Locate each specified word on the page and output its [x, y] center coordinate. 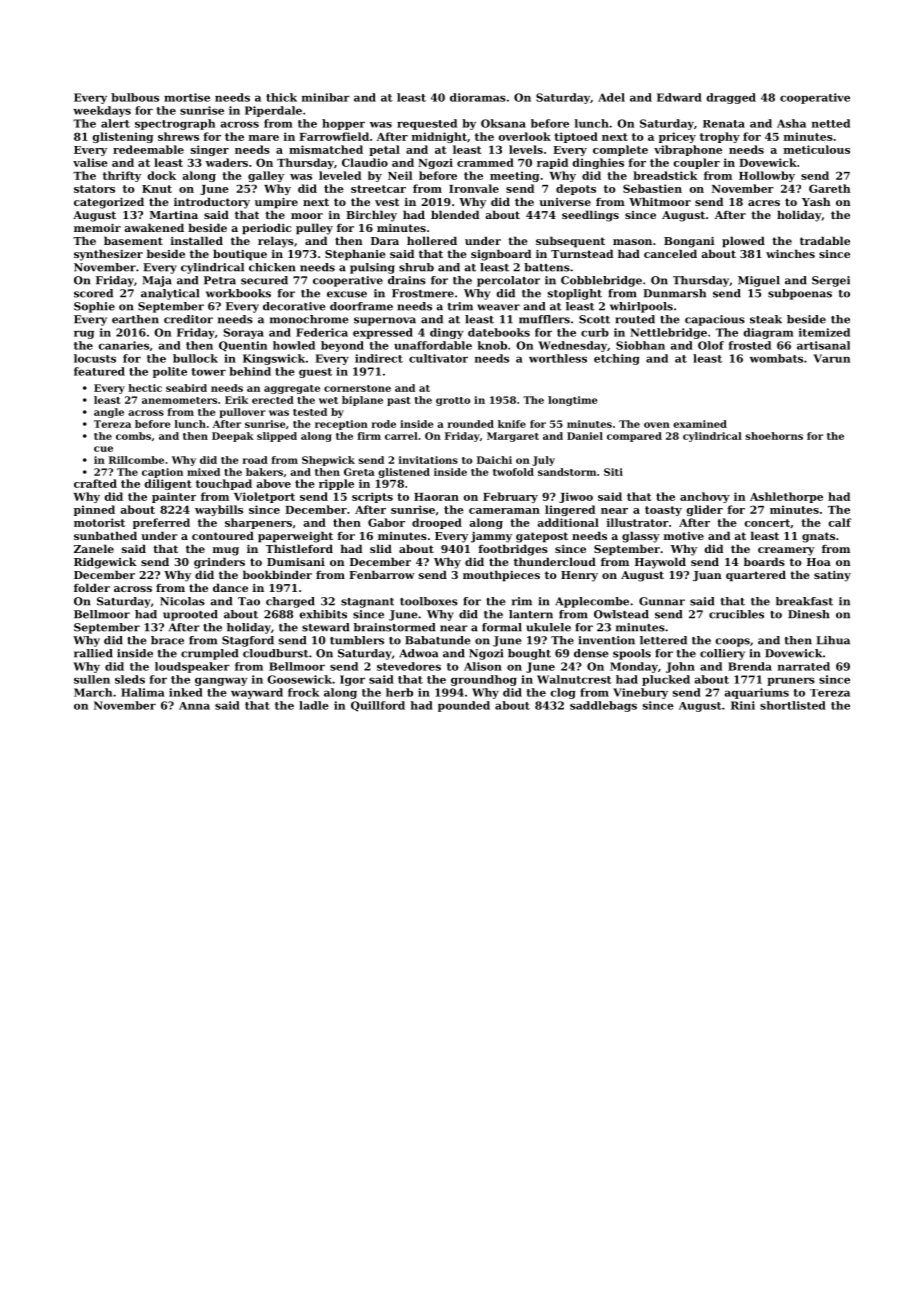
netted [831, 123]
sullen [92, 679]
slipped [277, 437]
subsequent [570, 242]
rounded [471, 424]
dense [591, 653]
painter [174, 497]
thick [281, 97]
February [510, 497]
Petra [220, 280]
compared [634, 437]
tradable [825, 240]
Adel [611, 97]
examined [700, 424]
